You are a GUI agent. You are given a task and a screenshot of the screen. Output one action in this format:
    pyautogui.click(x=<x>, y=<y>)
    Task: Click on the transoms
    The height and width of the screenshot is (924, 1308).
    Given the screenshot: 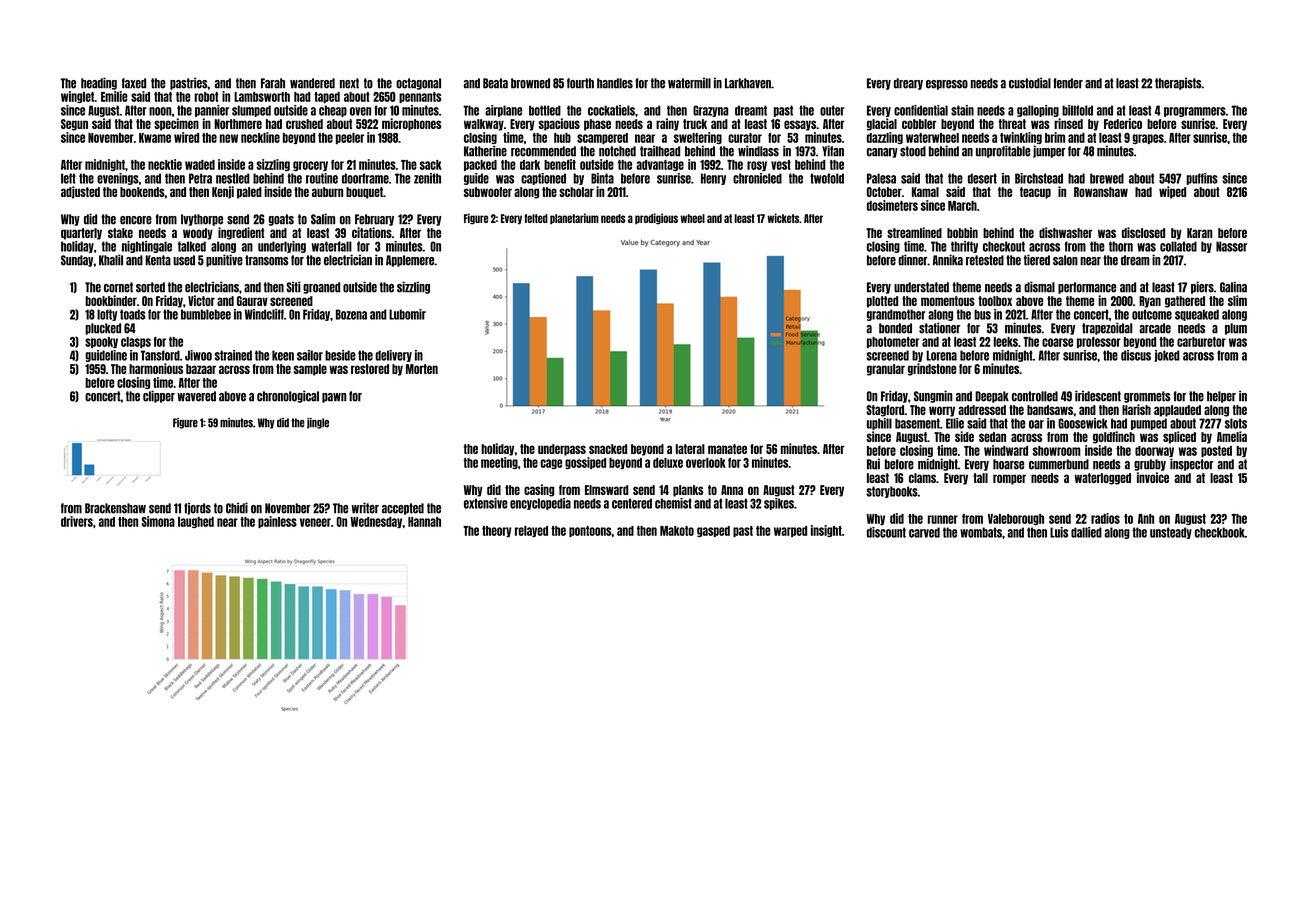 What is the action you would take?
    pyautogui.click(x=266, y=260)
